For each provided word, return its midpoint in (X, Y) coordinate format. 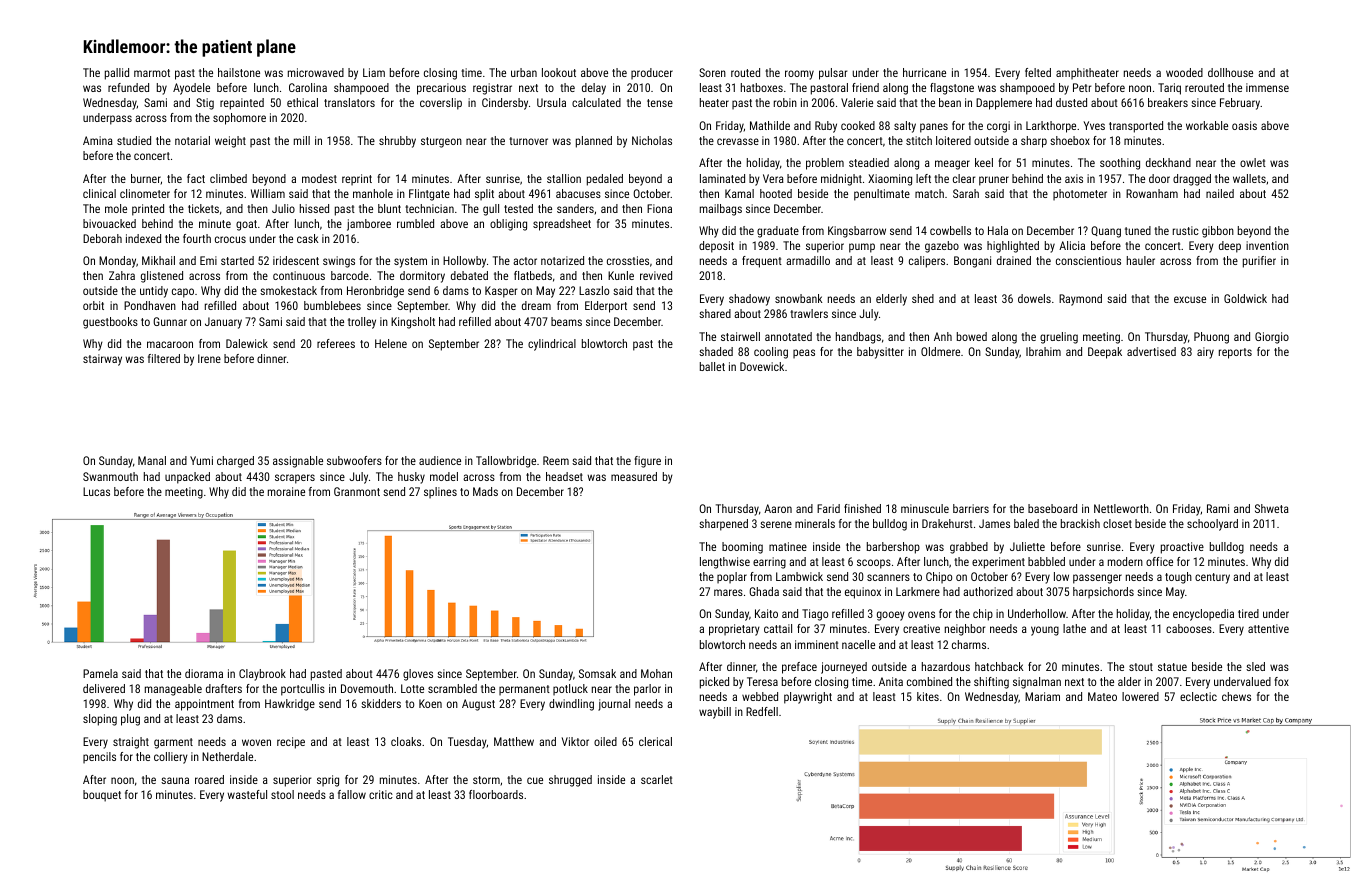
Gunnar (170, 321)
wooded (1184, 72)
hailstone (239, 72)
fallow (352, 794)
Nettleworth (1121, 508)
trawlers (809, 313)
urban (524, 72)
